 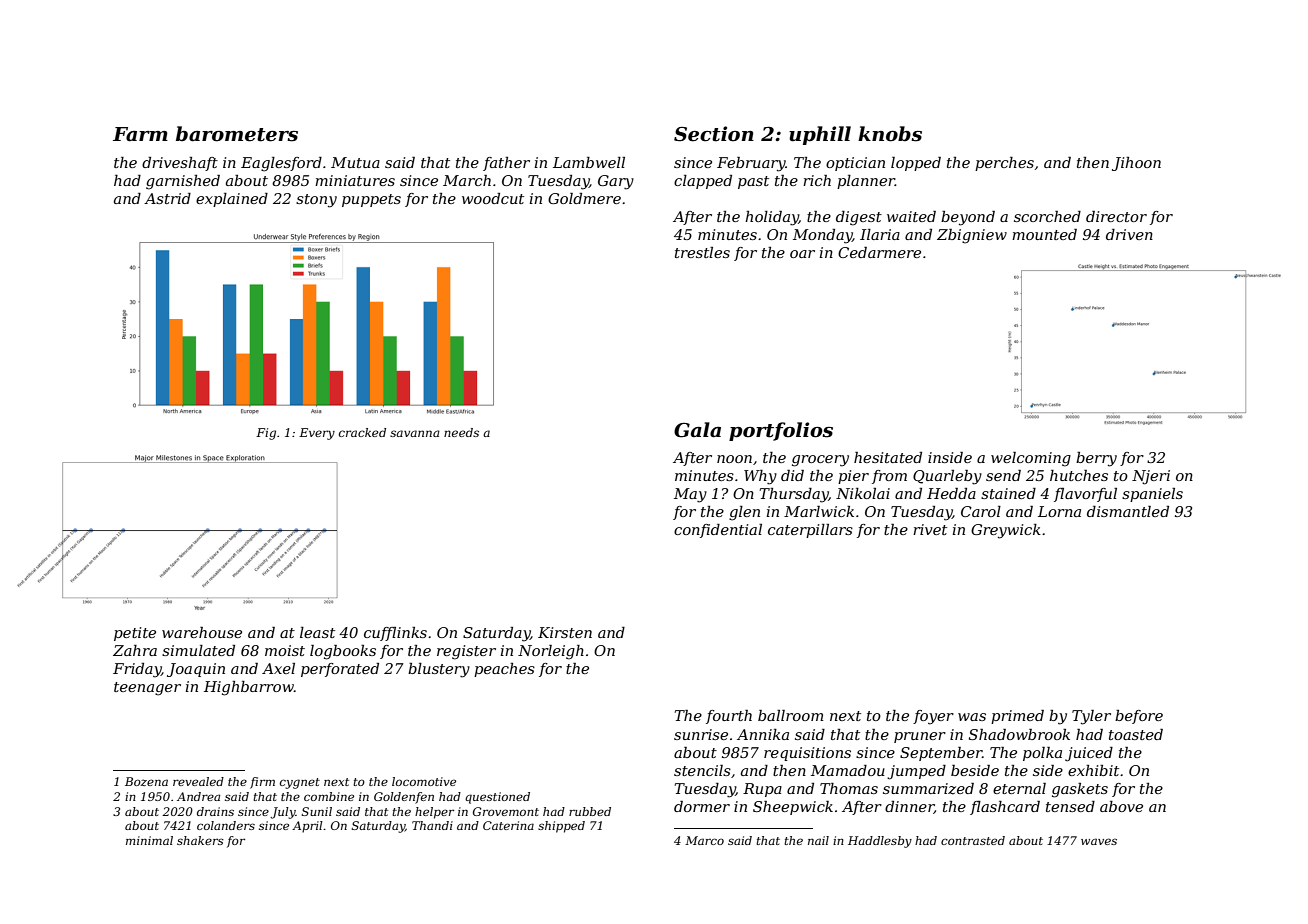 I want to click on woodcut, so click(x=493, y=198).
